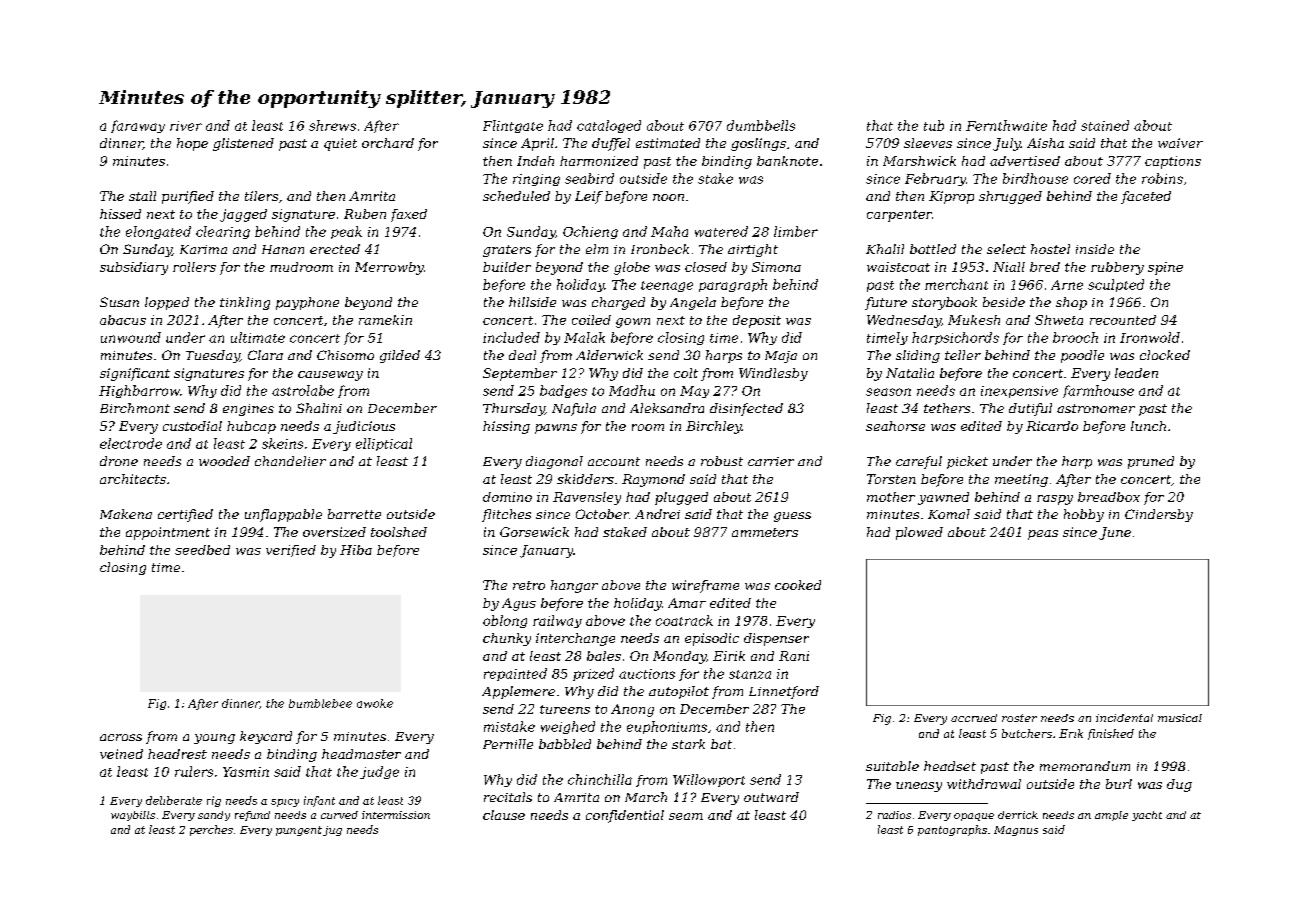 Image resolution: width=1308 pixels, height=924 pixels. What do you see at coordinates (757, 321) in the screenshot?
I see `deposit` at bounding box center [757, 321].
